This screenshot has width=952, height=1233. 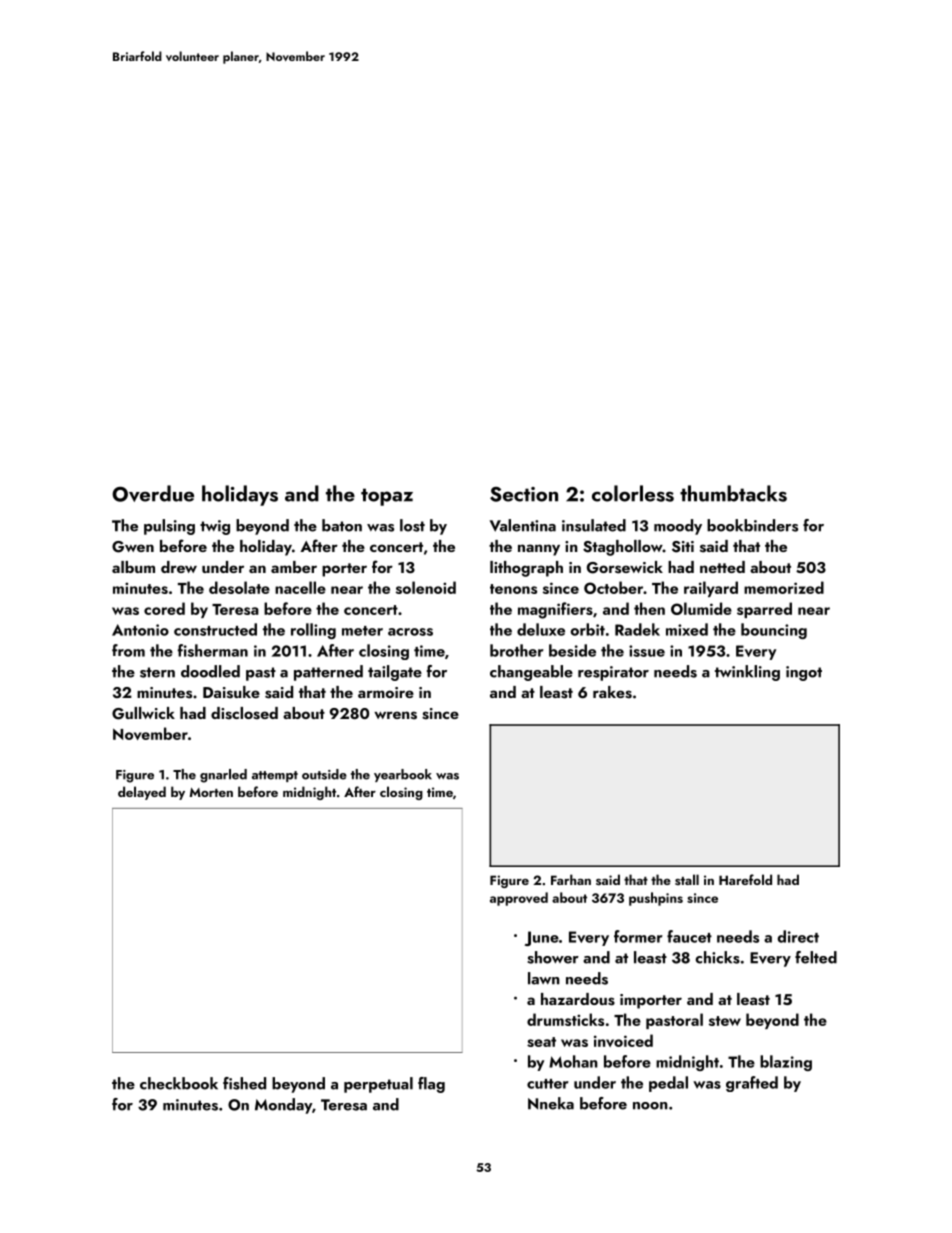 What do you see at coordinates (133, 567) in the screenshot?
I see `album` at bounding box center [133, 567].
